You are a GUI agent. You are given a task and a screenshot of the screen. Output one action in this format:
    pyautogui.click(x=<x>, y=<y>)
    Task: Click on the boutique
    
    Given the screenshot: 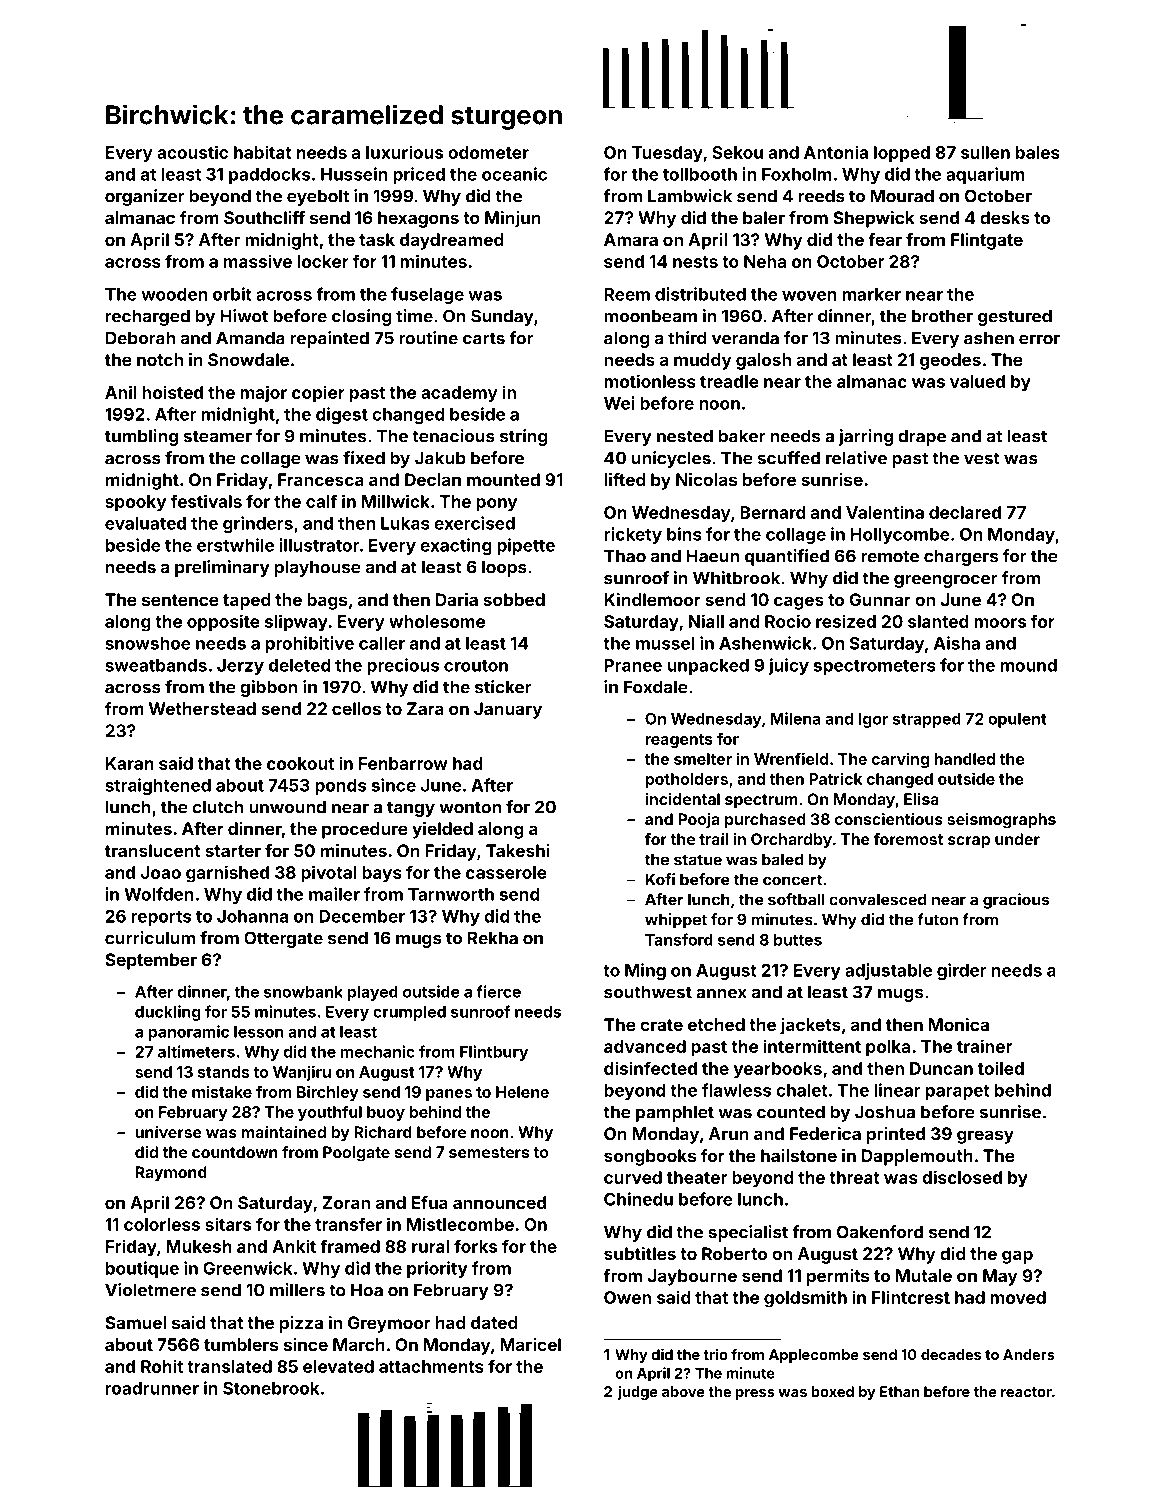 What is the action you would take?
    pyautogui.click(x=142, y=1269)
